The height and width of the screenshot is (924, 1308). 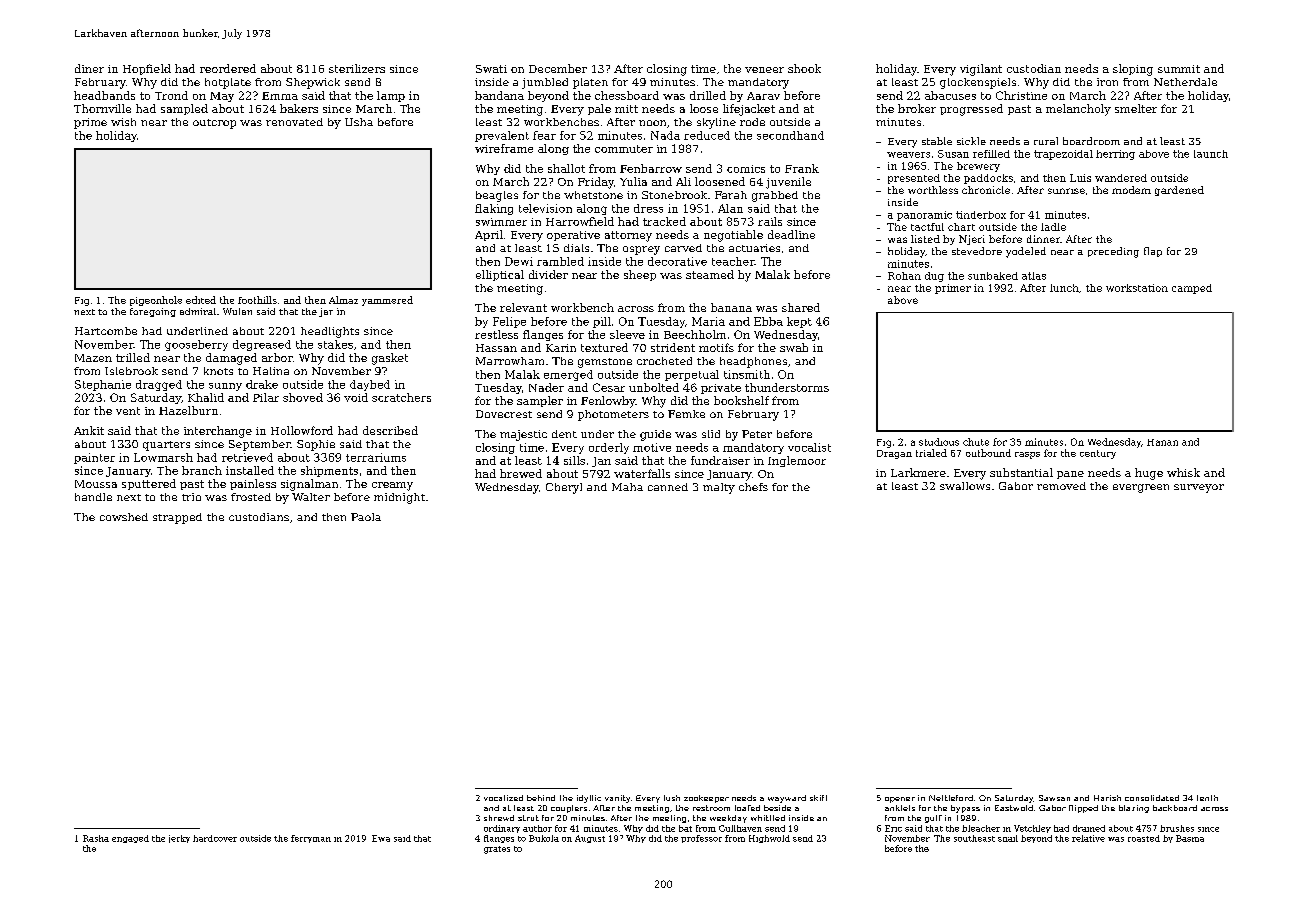 I want to click on tenth, so click(x=1207, y=798).
